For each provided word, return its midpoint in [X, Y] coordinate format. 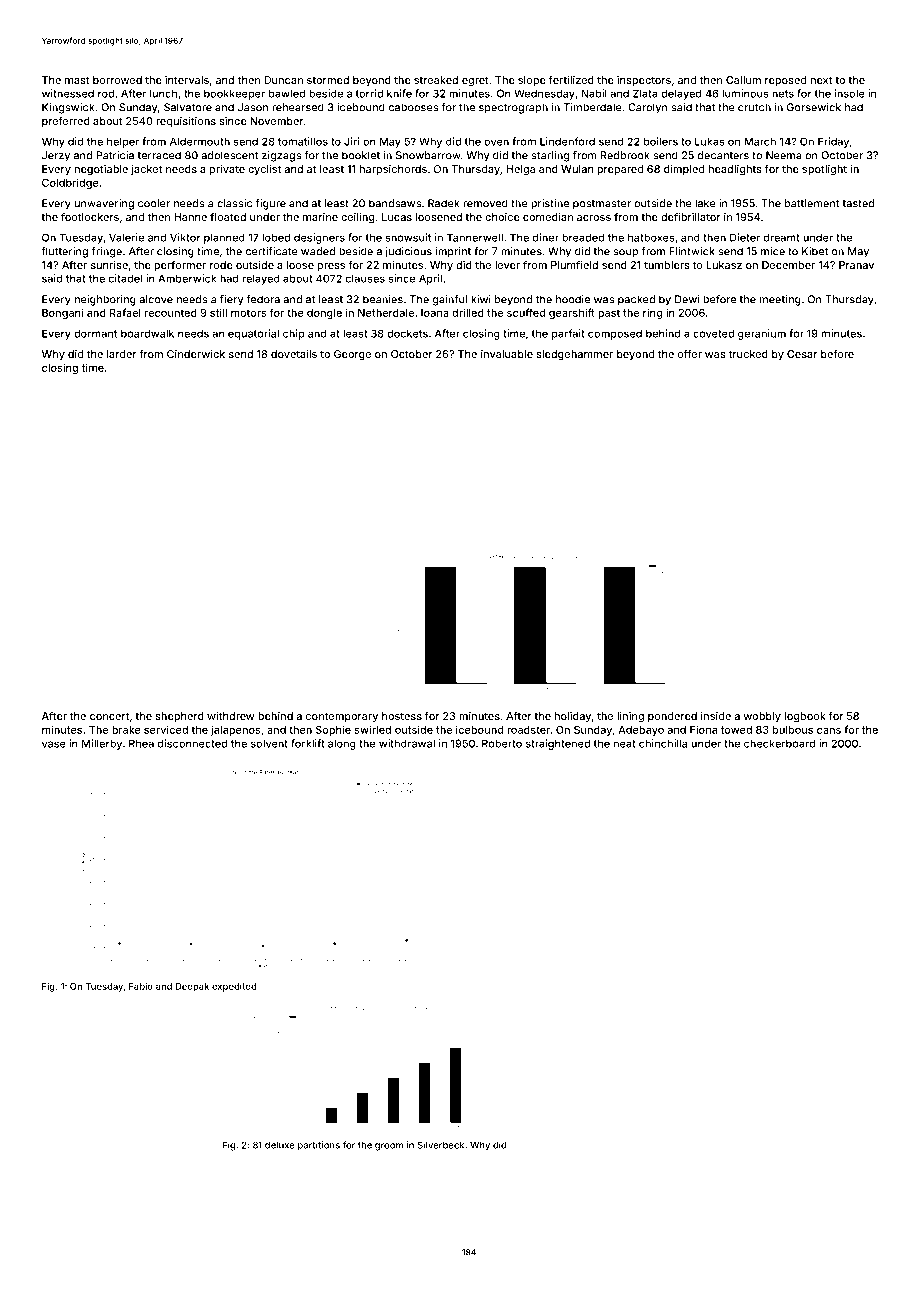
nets [783, 94]
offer [690, 353]
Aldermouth [200, 141]
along [342, 744]
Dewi [687, 299]
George [352, 355]
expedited [234, 987]
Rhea [141, 743]
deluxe [280, 1145]
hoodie [573, 299]
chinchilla [663, 743]
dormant [95, 333]
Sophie [333, 730]
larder [121, 354]
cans [829, 731]
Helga [520, 170]
